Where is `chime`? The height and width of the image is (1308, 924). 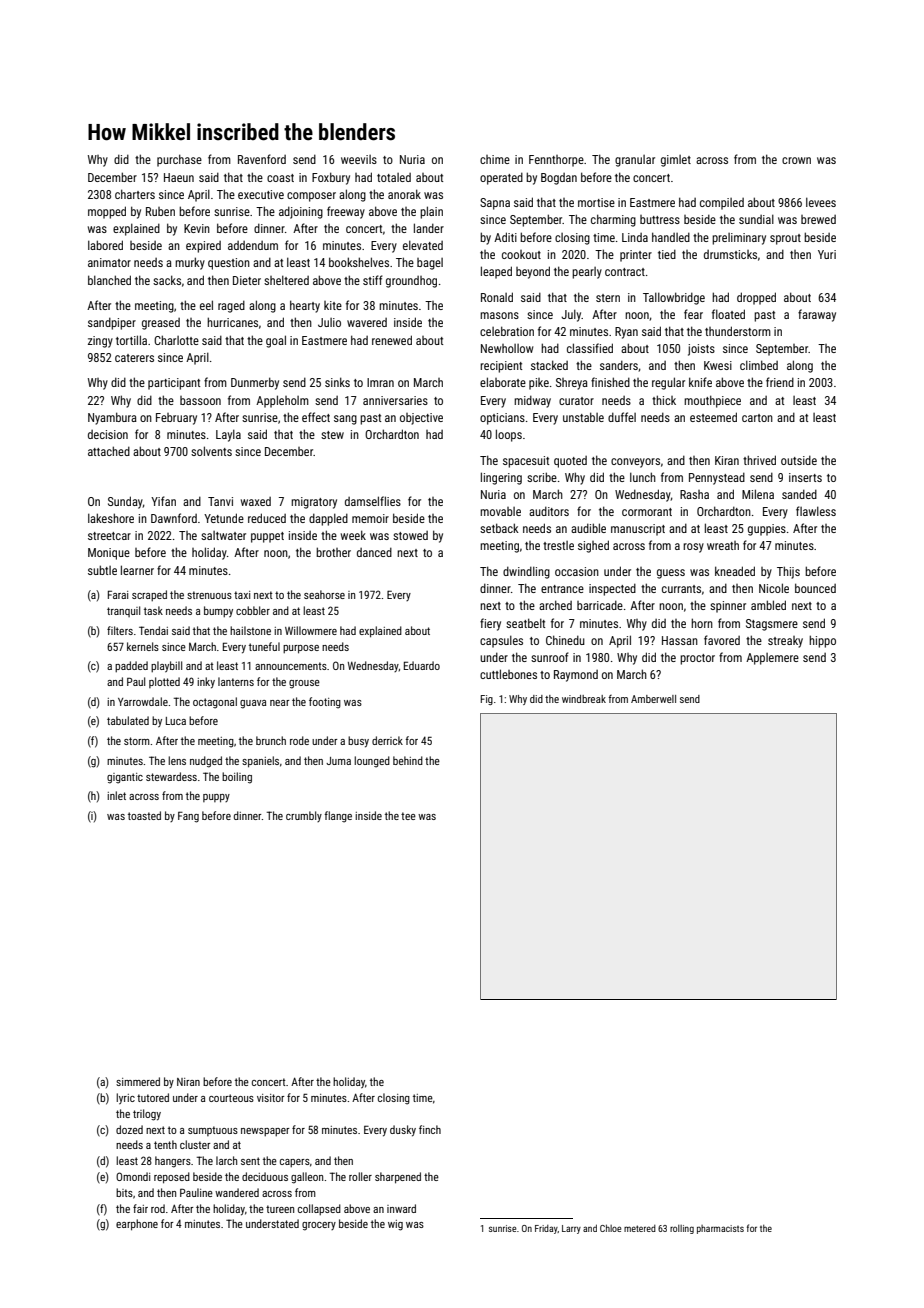
chime is located at coordinates (495, 159).
